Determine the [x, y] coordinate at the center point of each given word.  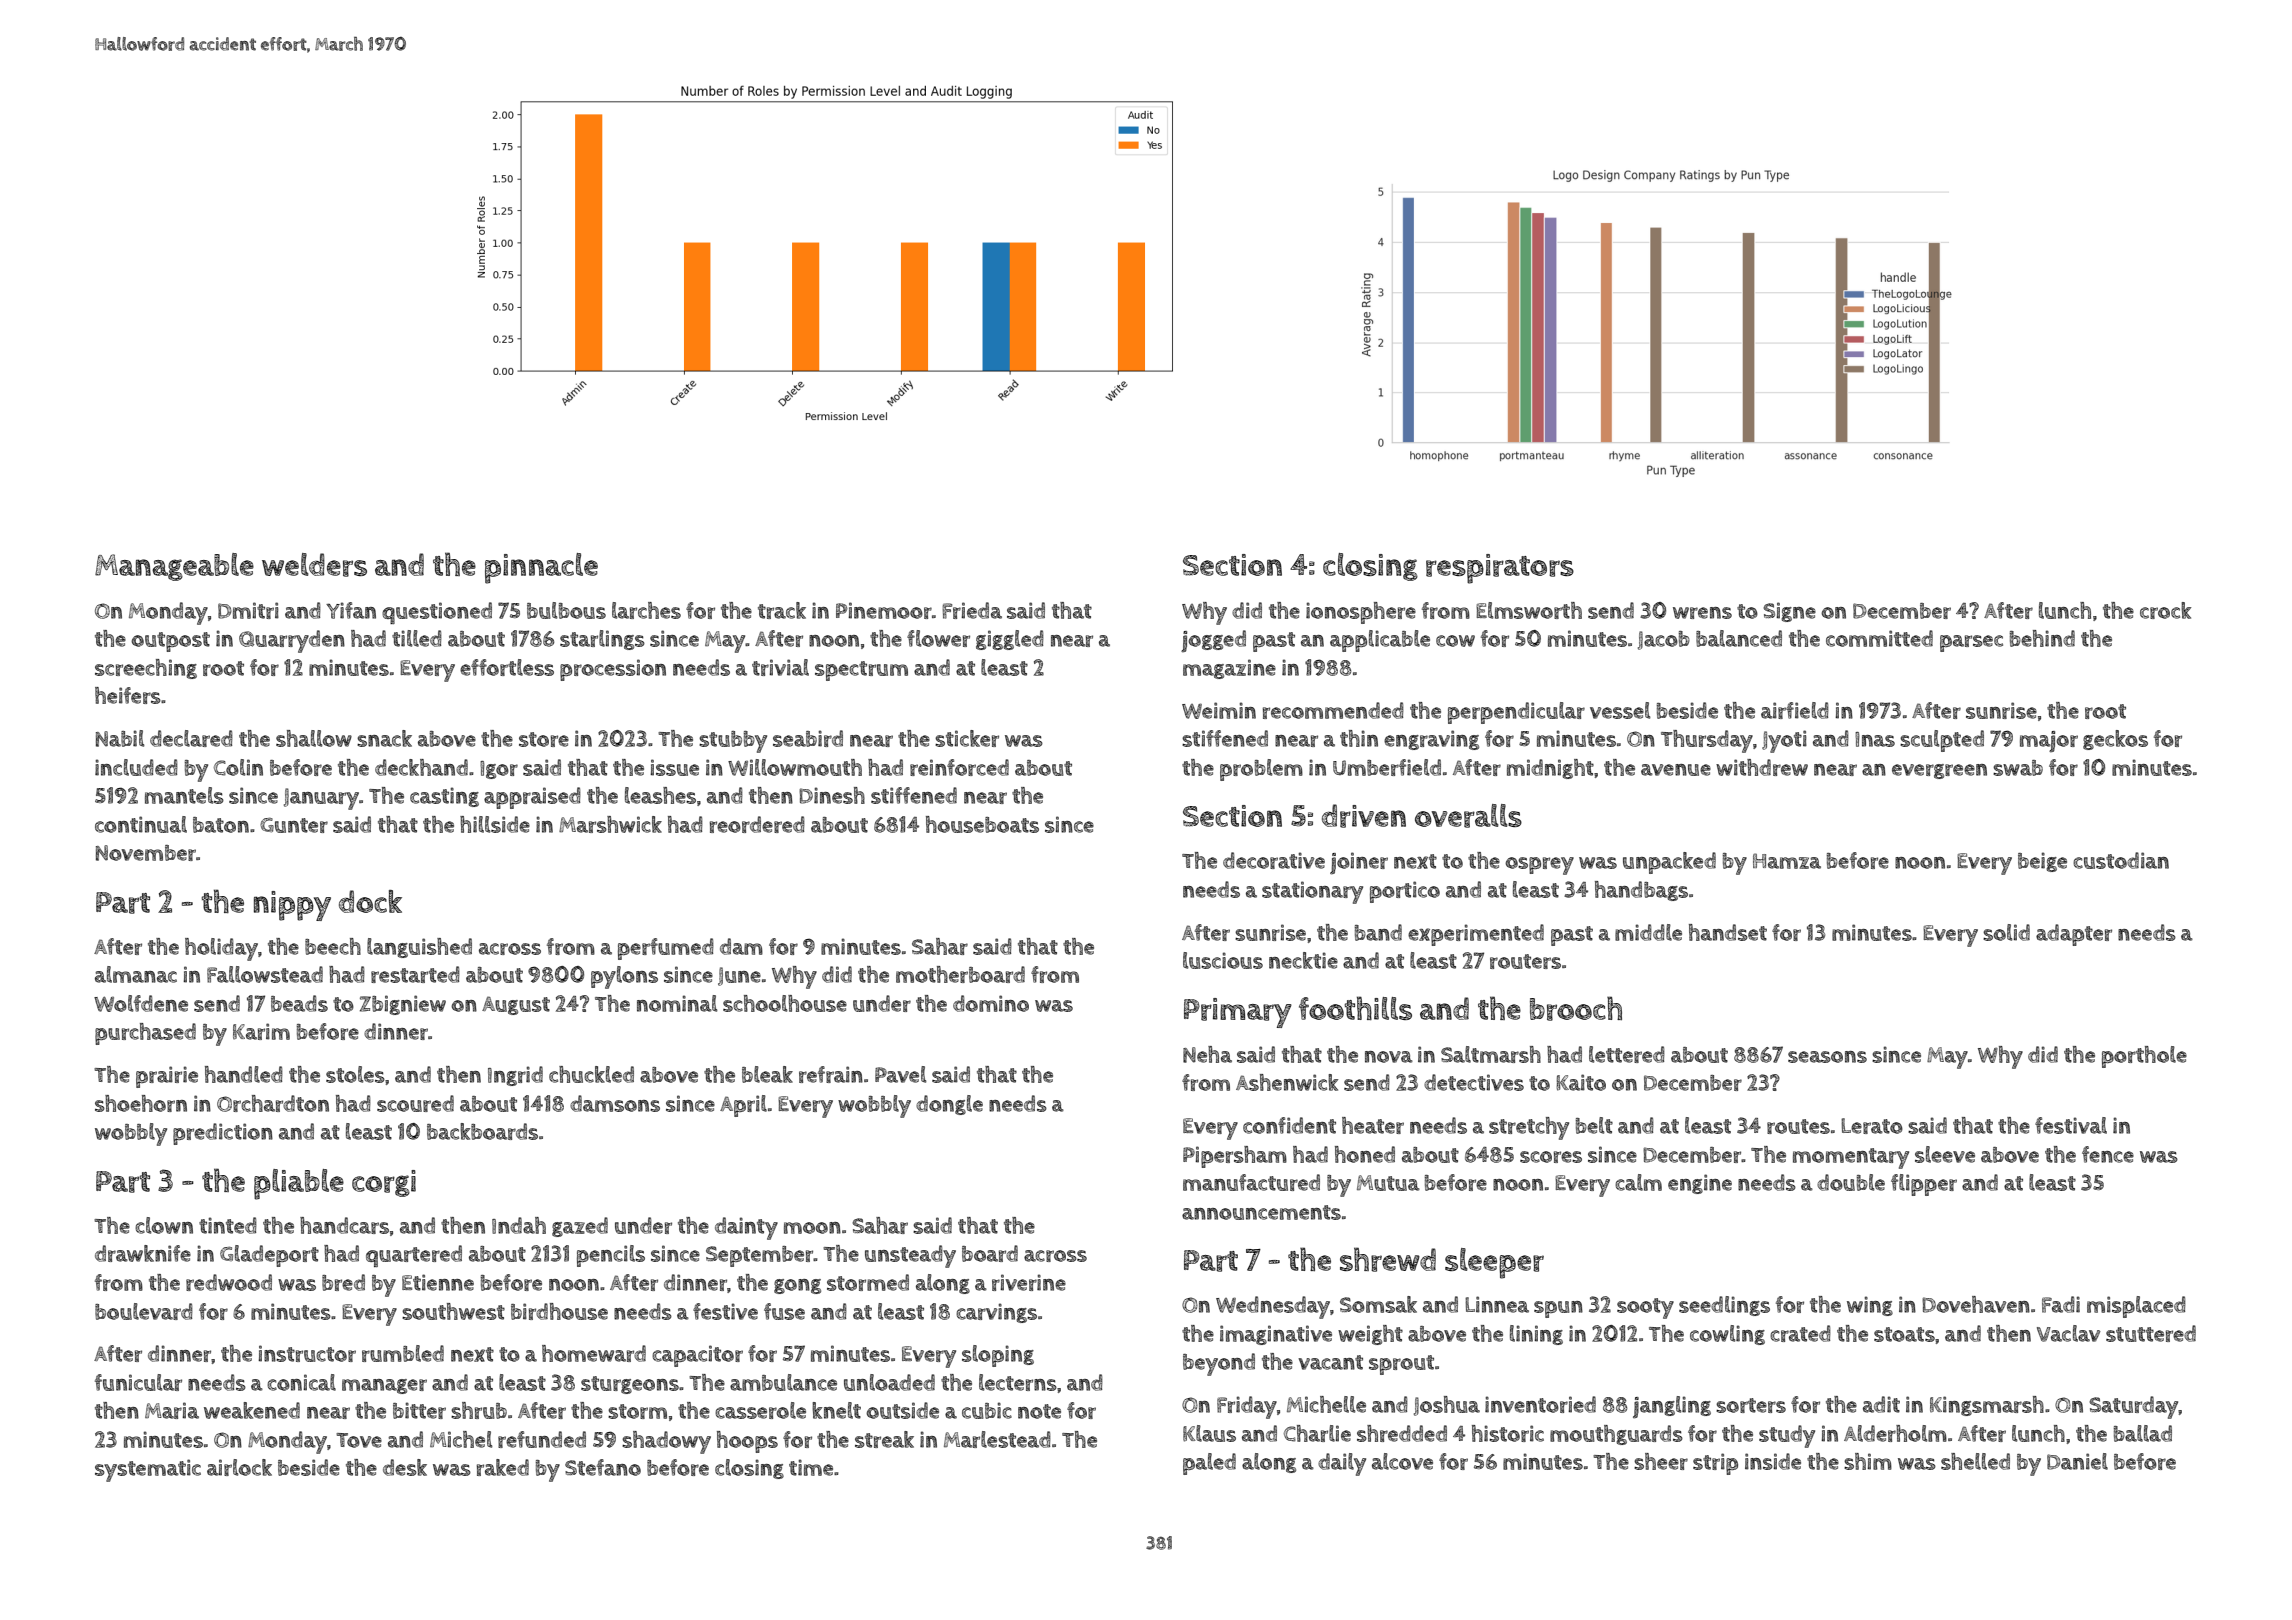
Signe [1789, 612]
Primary [1238, 1013]
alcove [1402, 1461]
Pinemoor [884, 610]
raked [503, 1467]
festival [2071, 1125]
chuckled [591, 1074]
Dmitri [248, 610]
